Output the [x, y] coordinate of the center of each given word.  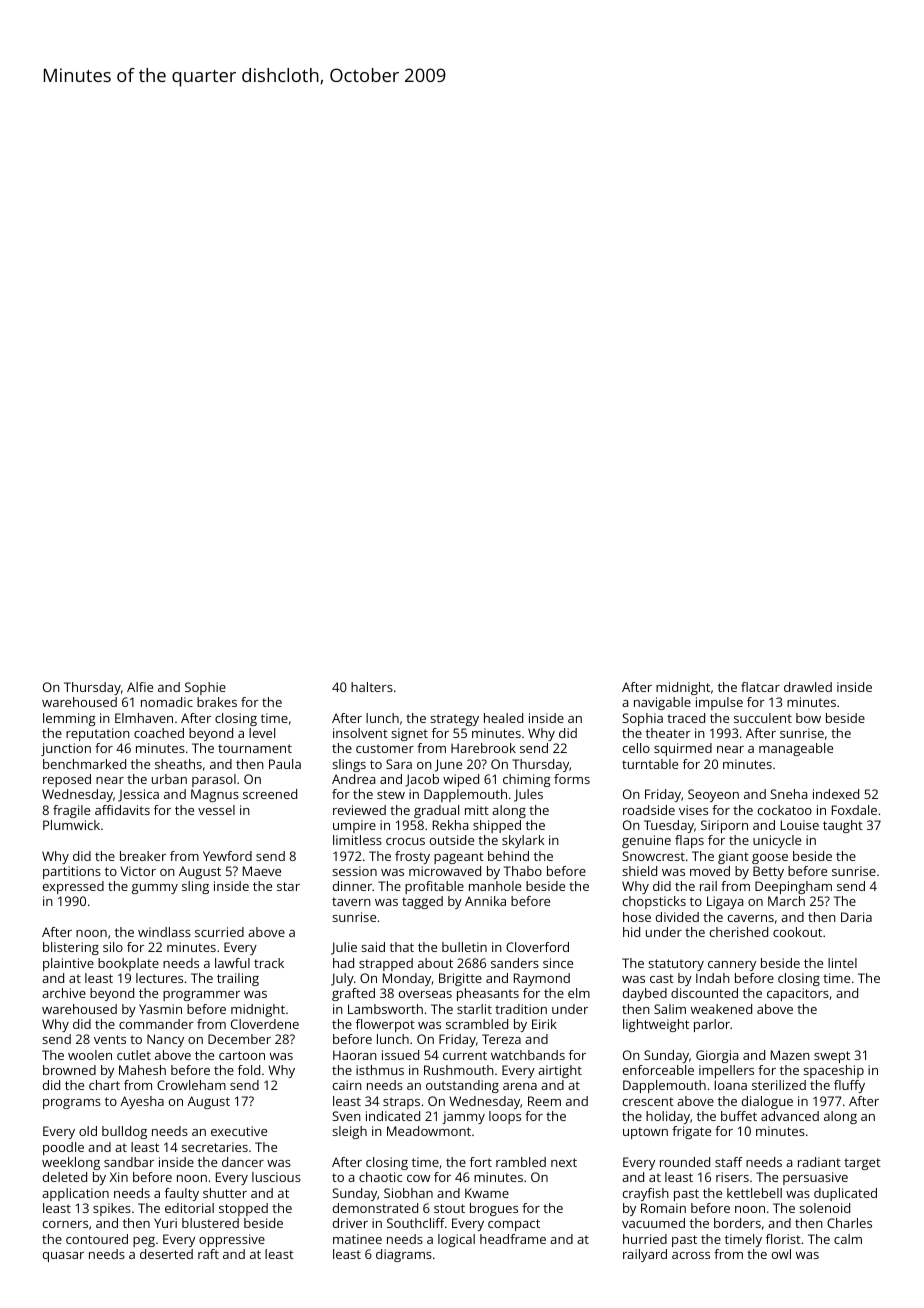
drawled [808, 687]
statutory [676, 965]
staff [729, 1162]
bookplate [128, 964]
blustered [210, 1223]
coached [159, 733]
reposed [67, 780]
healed [503, 718]
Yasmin [160, 1009]
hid [631, 932]
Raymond [542, 979]
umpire [354, 826]
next [564, 1162]
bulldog [124, 1132]
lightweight [656, 1025]
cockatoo [785, 810]
